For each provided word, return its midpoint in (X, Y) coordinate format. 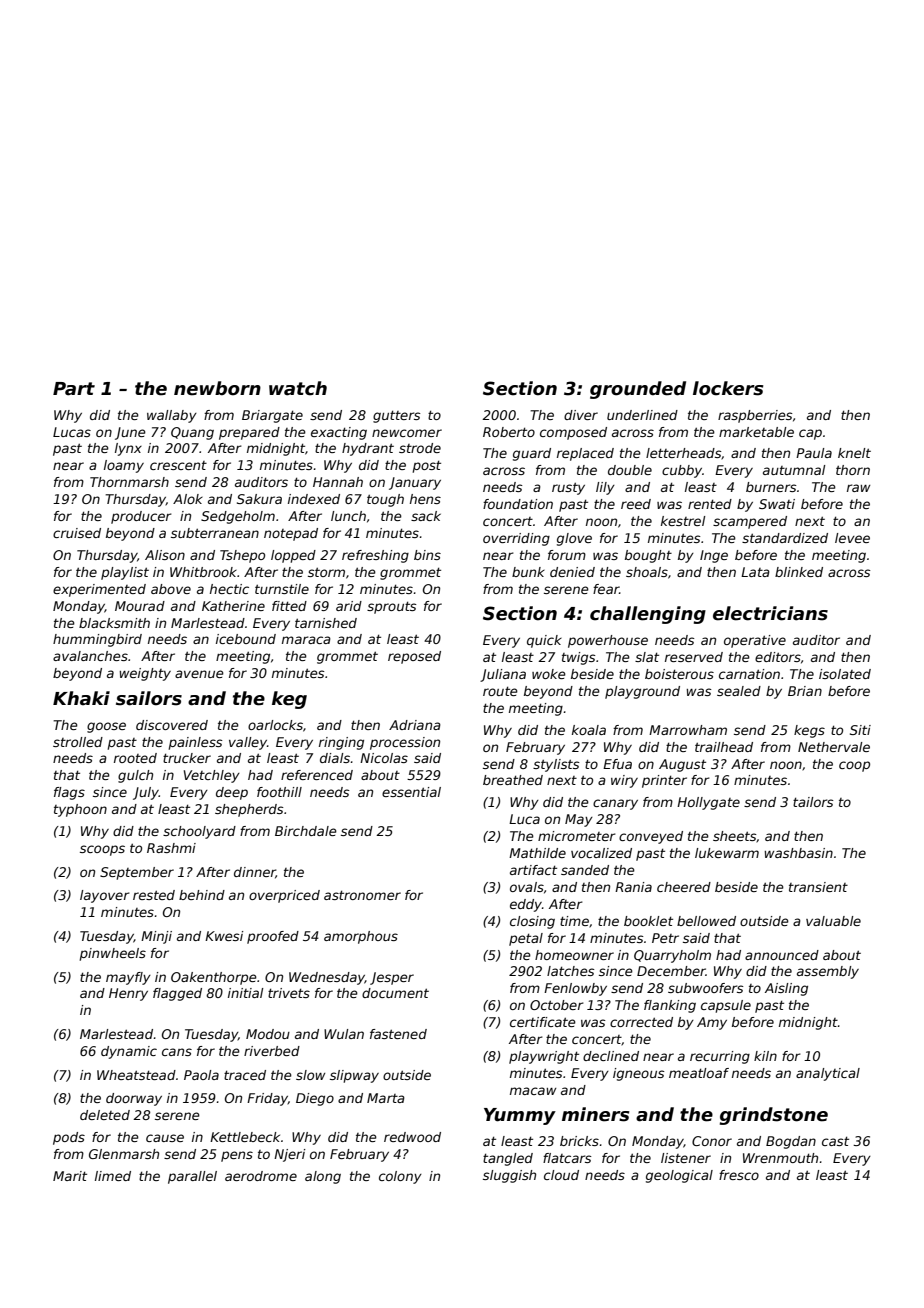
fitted (289, 606)
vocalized (601, 853)
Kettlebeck (245, 1137)
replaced (585, 454)
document (395, 993)
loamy (124, 466)
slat (647, 657)
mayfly (128, 978)
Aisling (786, 989)
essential (411, 792)
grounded (638, 390)
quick (544, 641)
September (137, 873)
